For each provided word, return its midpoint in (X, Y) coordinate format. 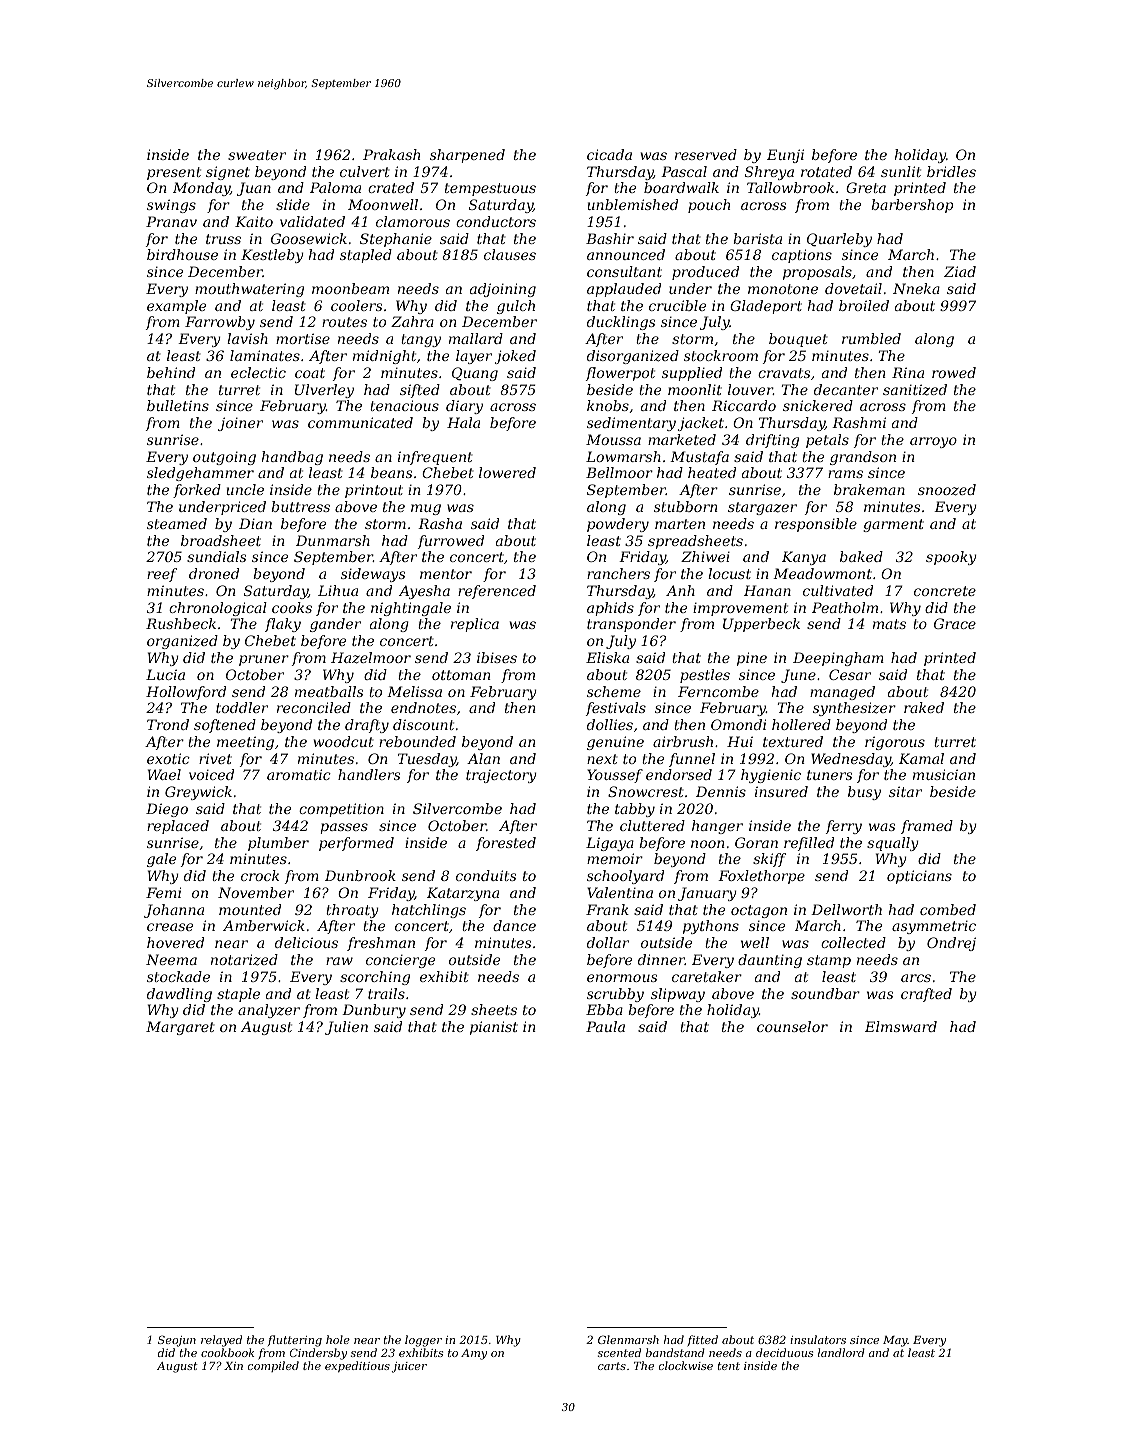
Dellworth (846, 909)
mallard (476, 338)
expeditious (357, 1366)
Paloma (335, 187)
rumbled (871, 338)
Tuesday (427, 760)
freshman (381, 944)
